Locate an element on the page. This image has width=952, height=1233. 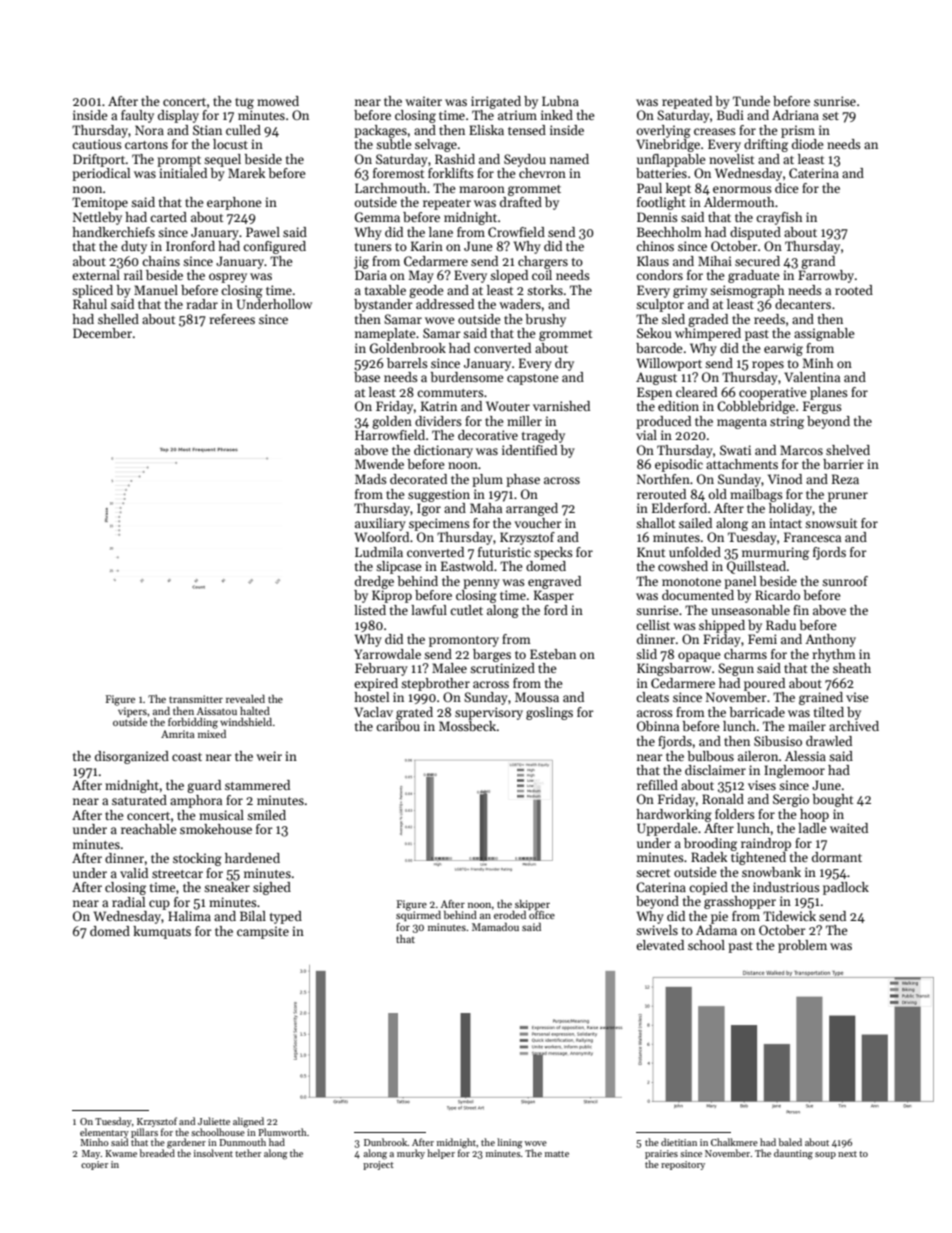
tragedy is located at coordinates (543, 436).
